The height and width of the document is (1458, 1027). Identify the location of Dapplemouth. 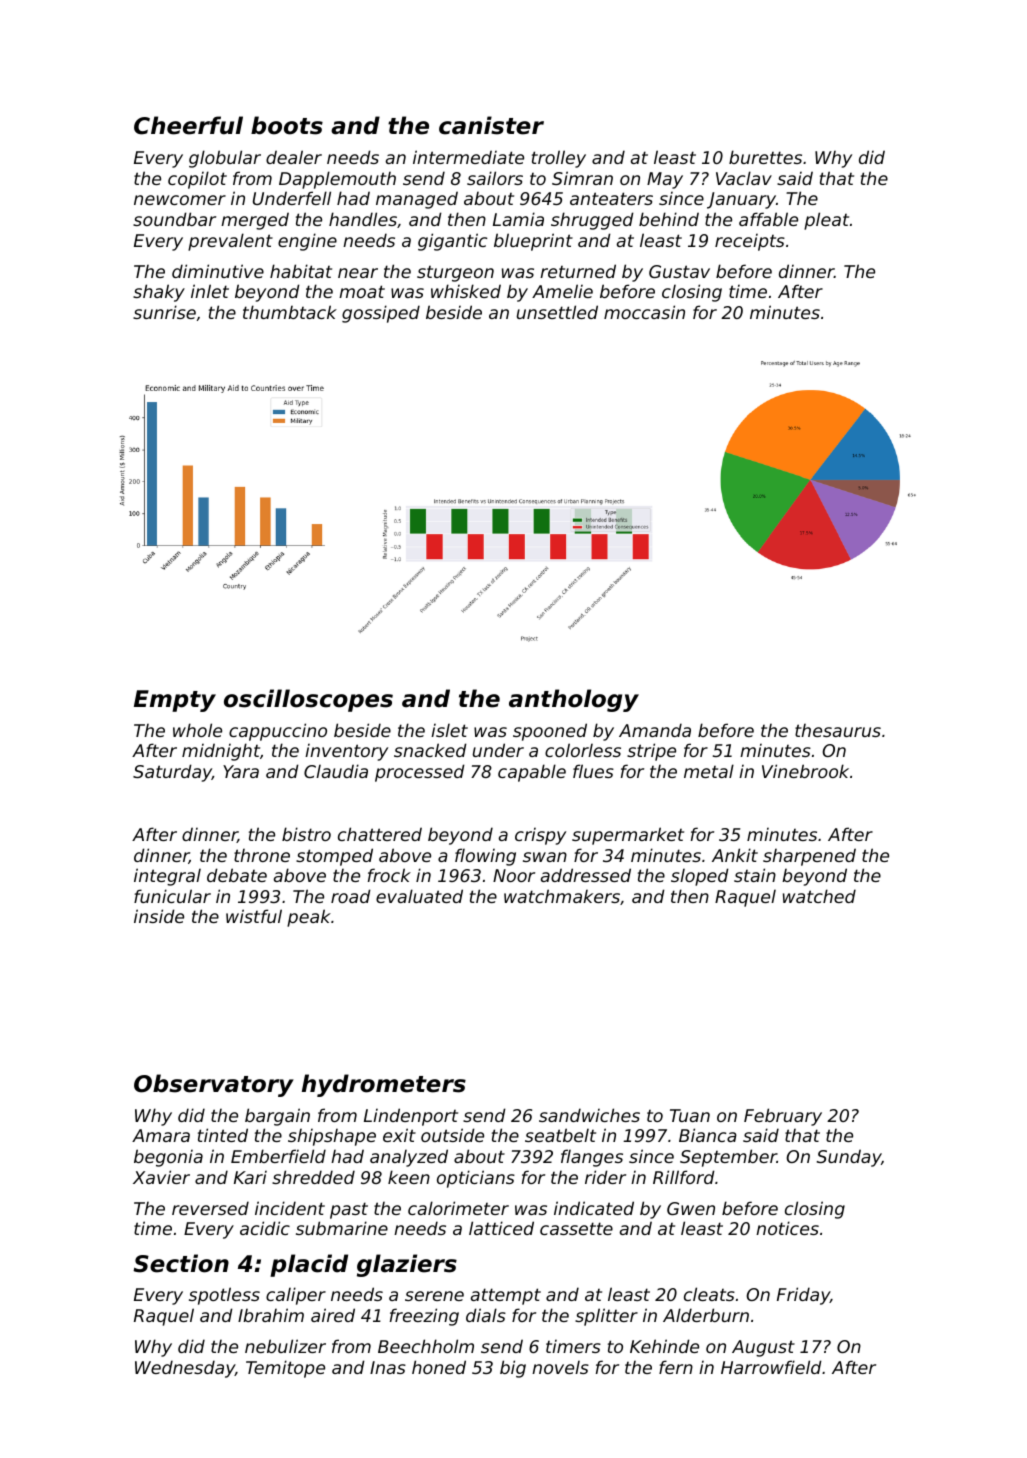
(337, 180).
